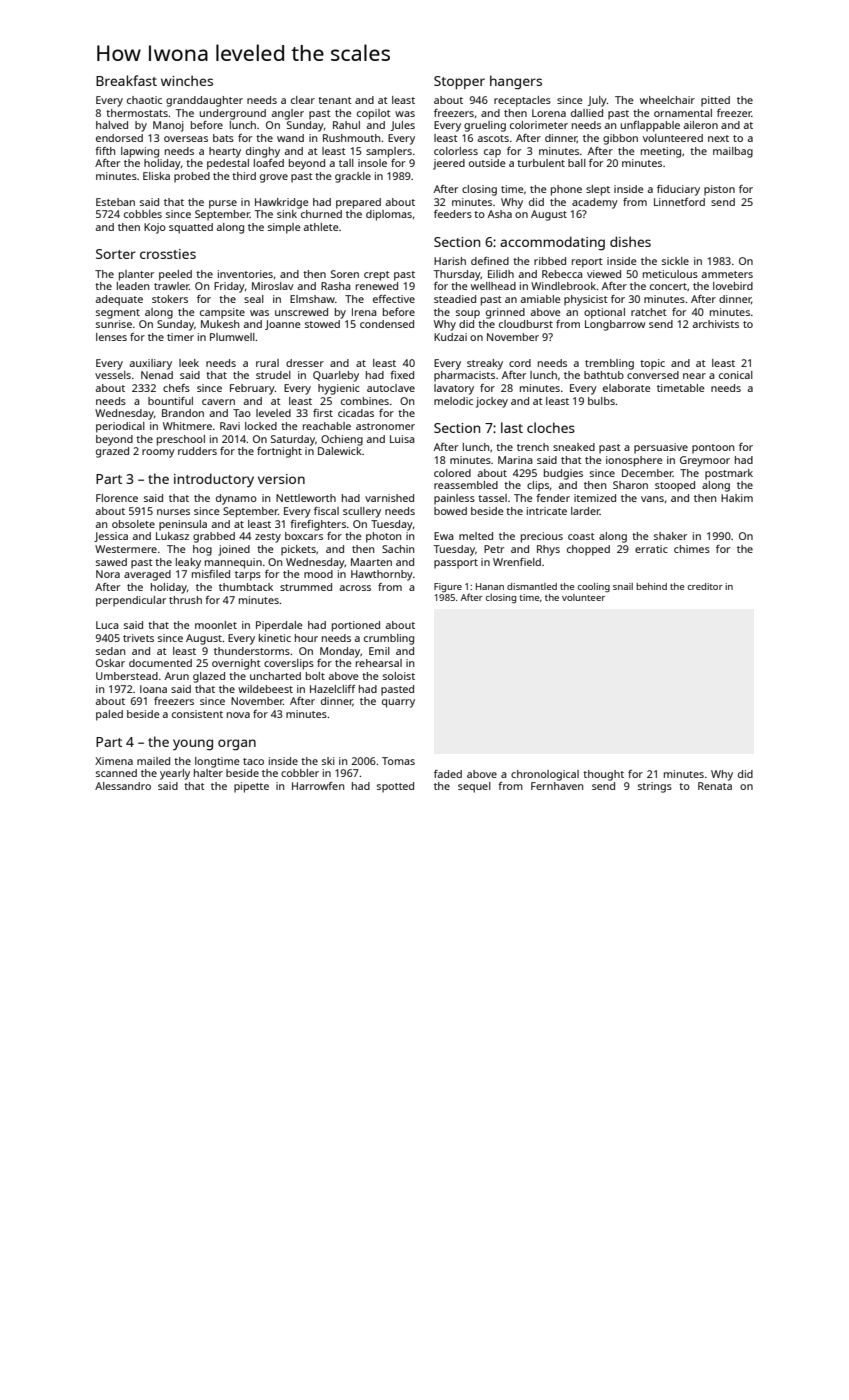 This document has height=1400, width=849. Describe the element at coordinates (123, 786) in the document. I see `Alessandro` at that location.
